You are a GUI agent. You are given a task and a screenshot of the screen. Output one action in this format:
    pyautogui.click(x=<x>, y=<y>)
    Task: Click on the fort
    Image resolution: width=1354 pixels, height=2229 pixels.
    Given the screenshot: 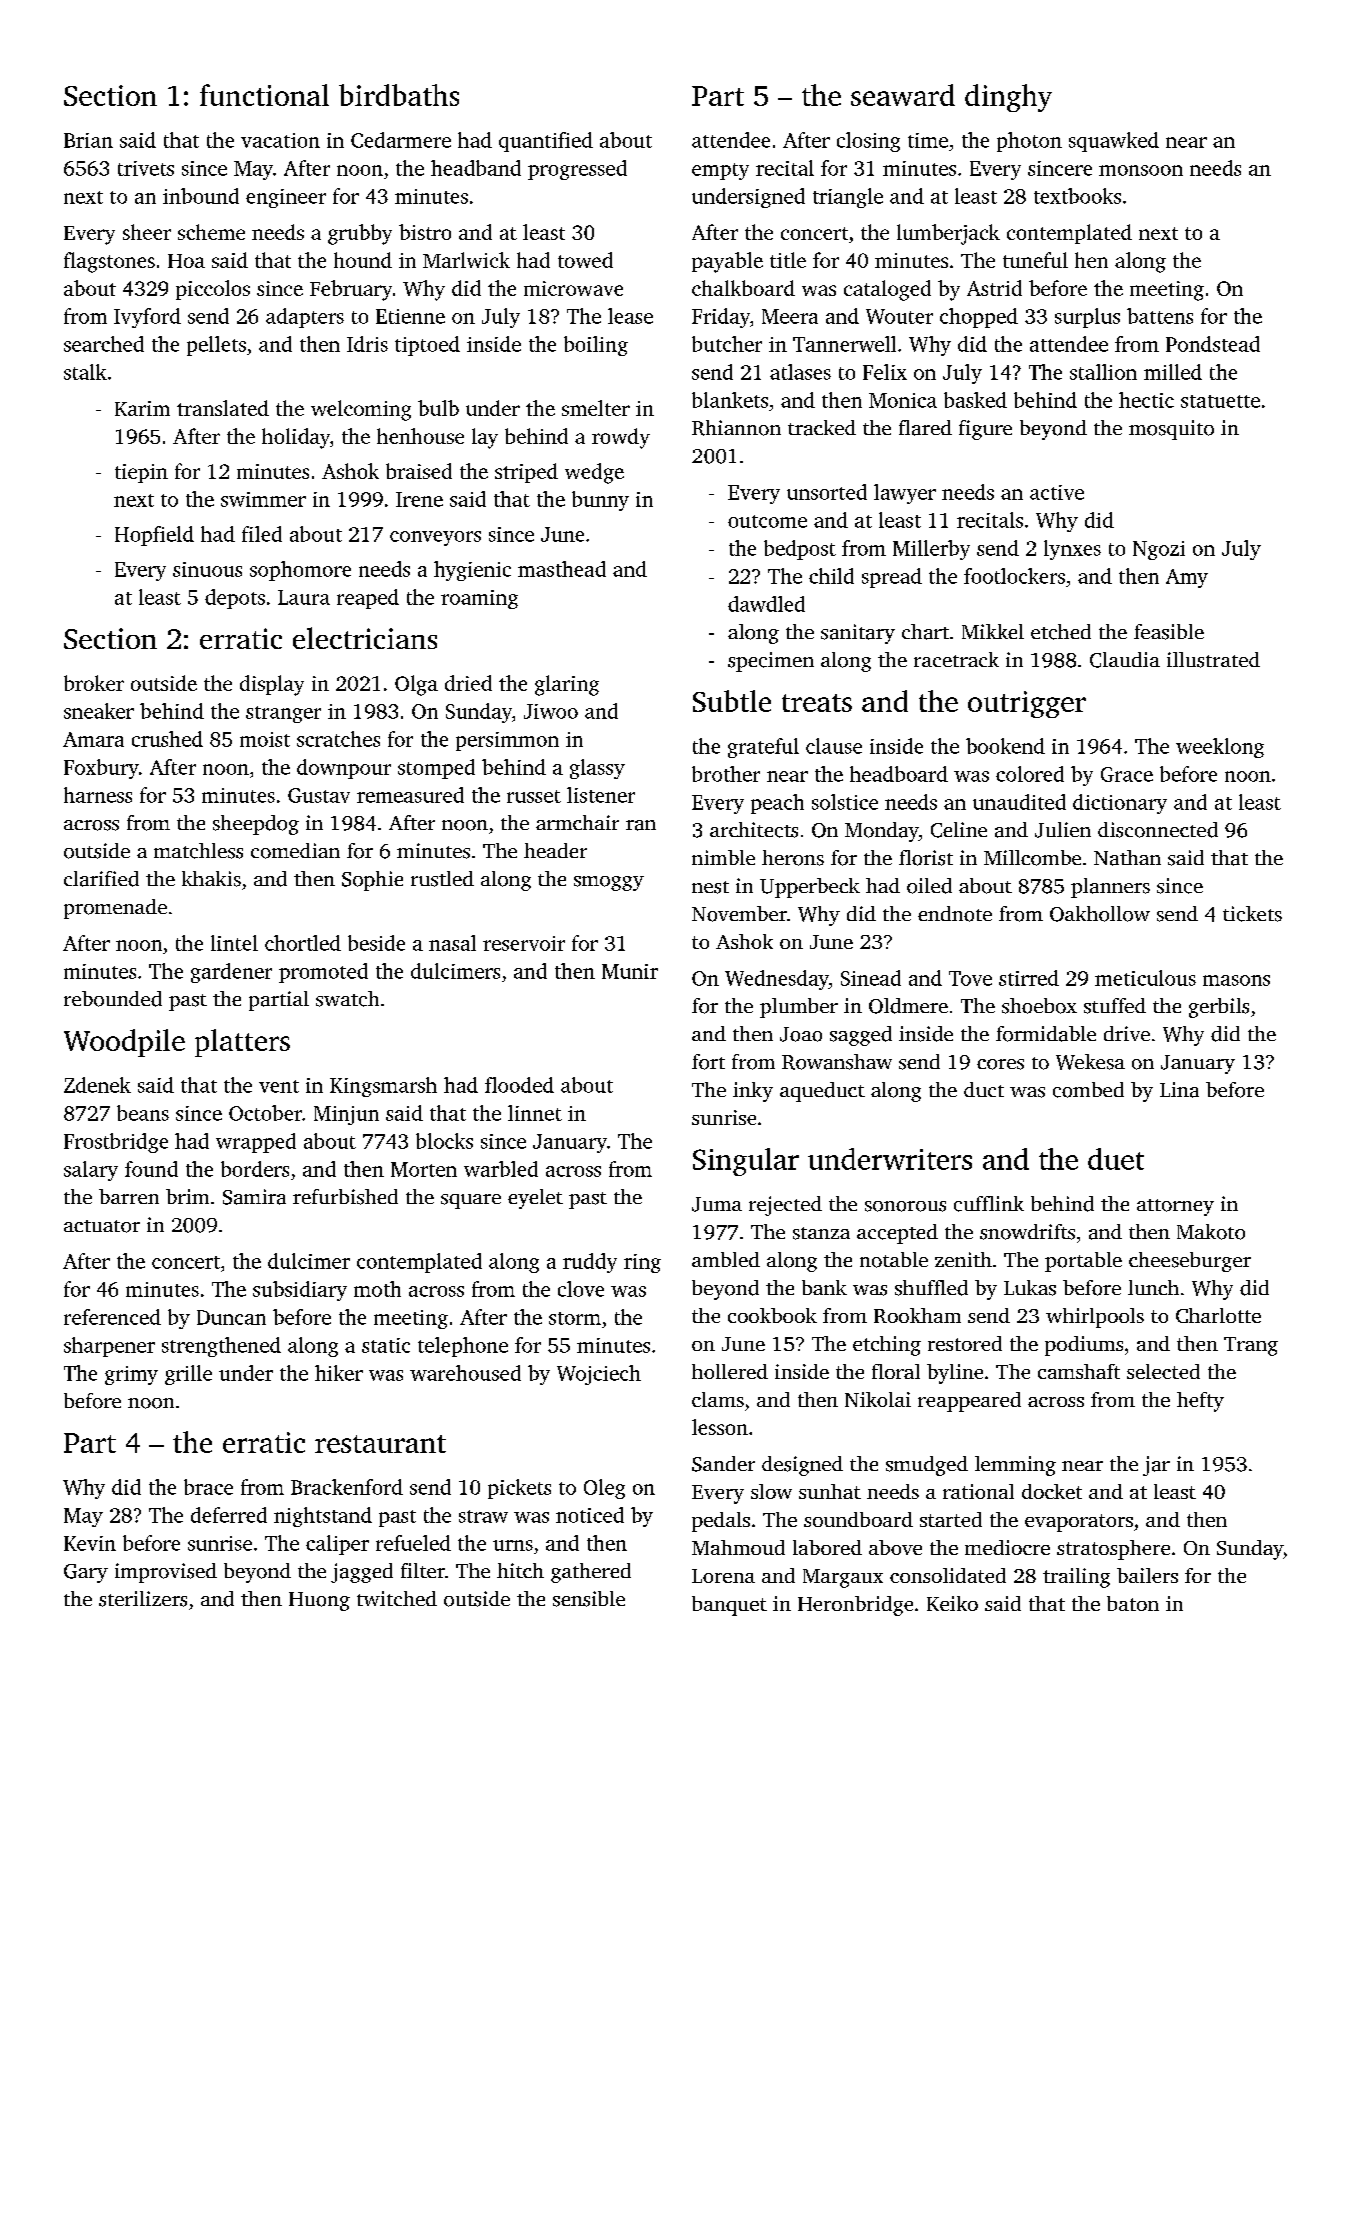 What is the action you would take?
    pyautogui.click(x=708, y=1062)
